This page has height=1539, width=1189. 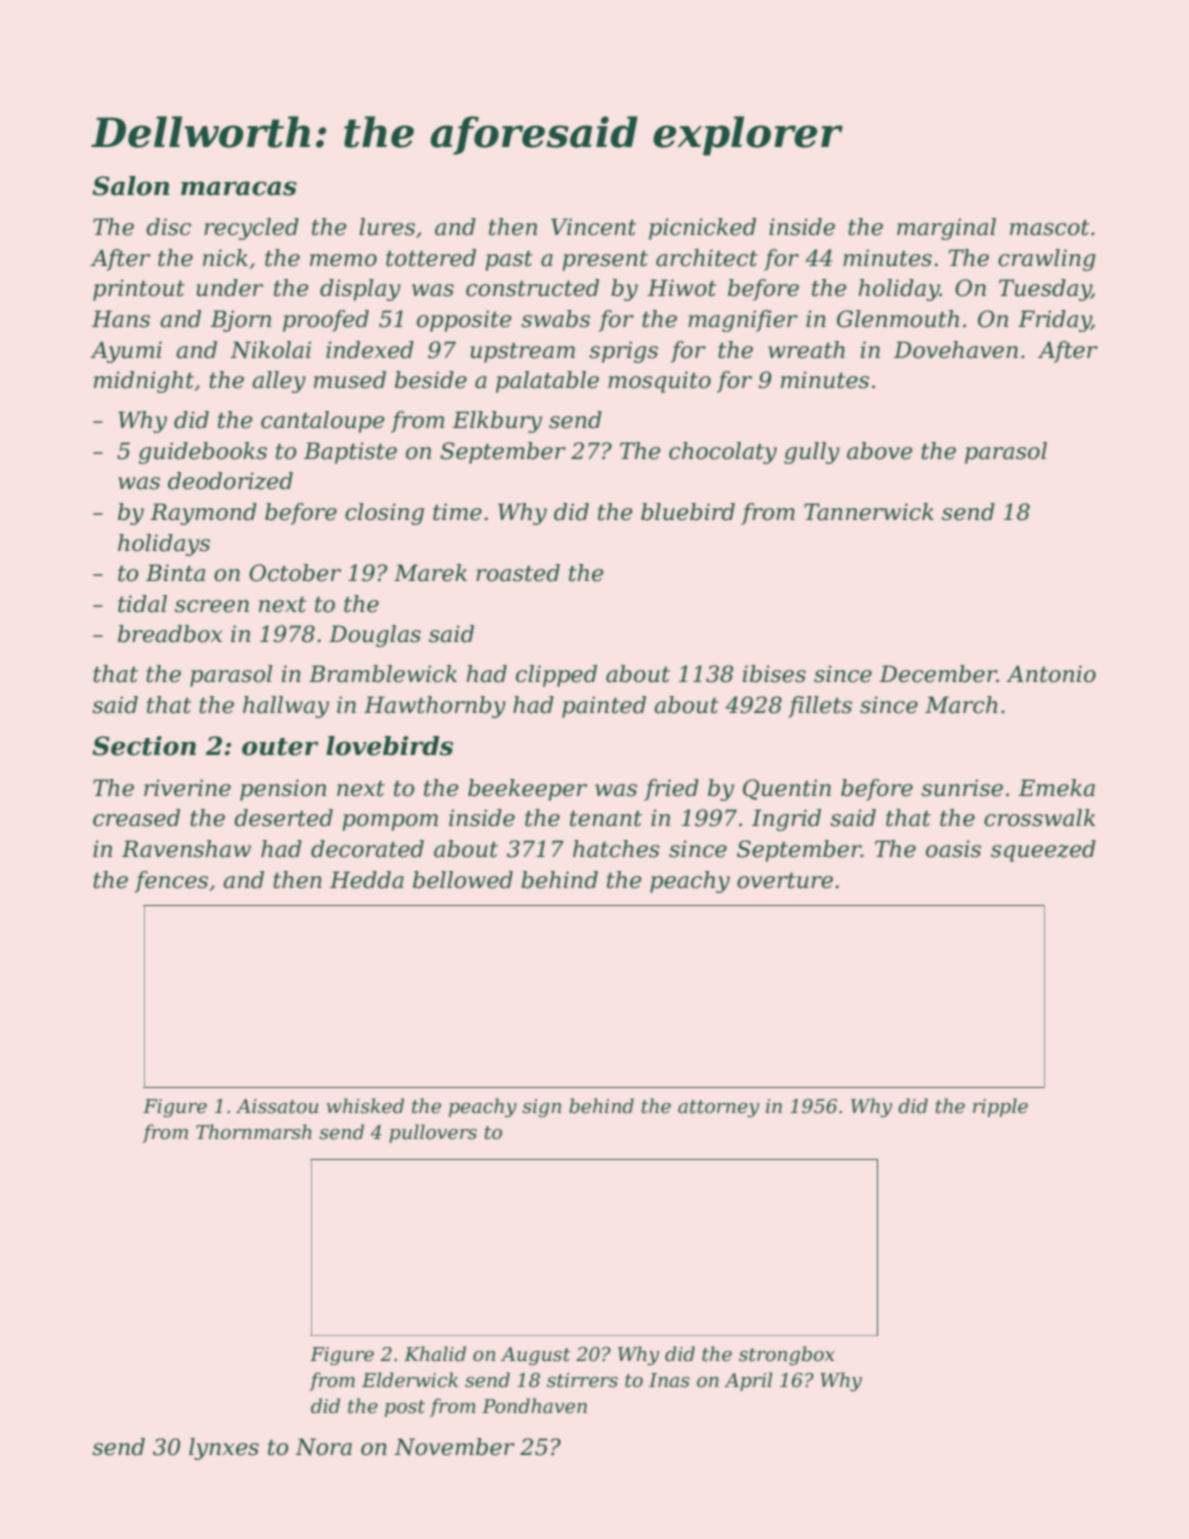 I want to click on Friday, so click(x=1054, y=321).
